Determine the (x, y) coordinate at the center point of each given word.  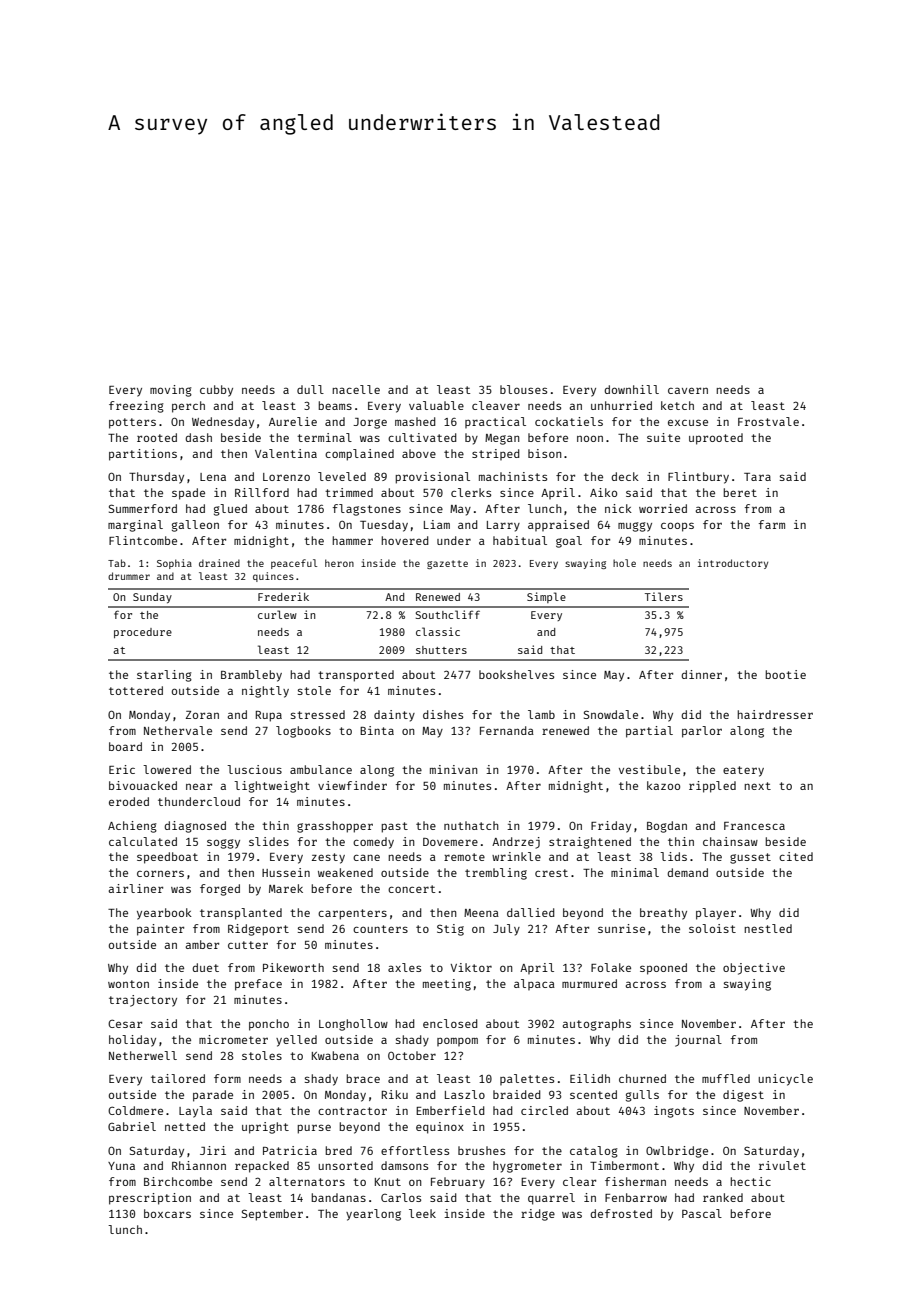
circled (544, 1110)
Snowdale (611, 714)
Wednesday (223, 423)
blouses (523, 389)
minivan (454, 769)
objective (754, 969)
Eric (122, 769)
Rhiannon (199, 1165)
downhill (631, 389)
